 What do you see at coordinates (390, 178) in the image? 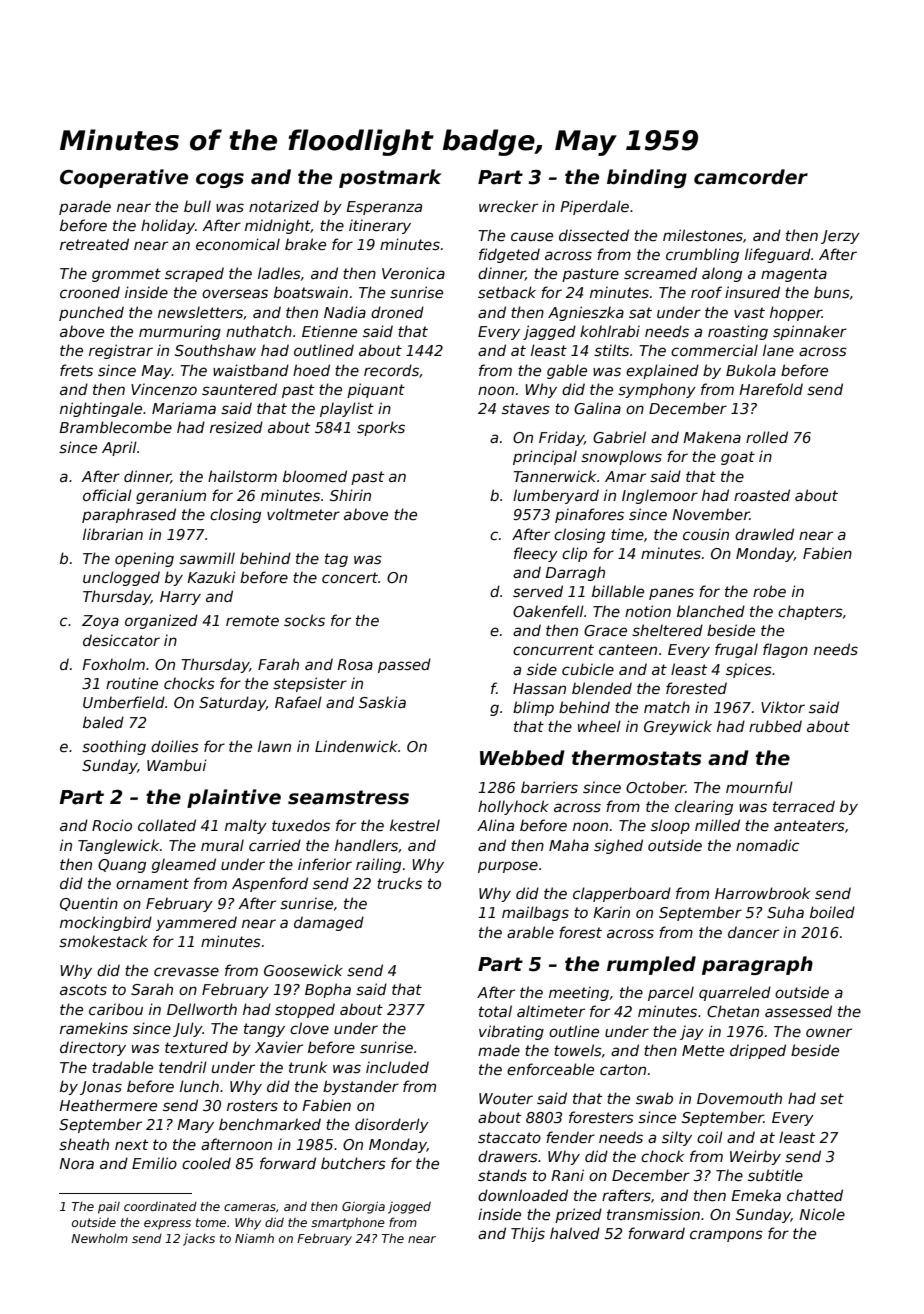
I see `postmark` at bounding box center [390, 178].
